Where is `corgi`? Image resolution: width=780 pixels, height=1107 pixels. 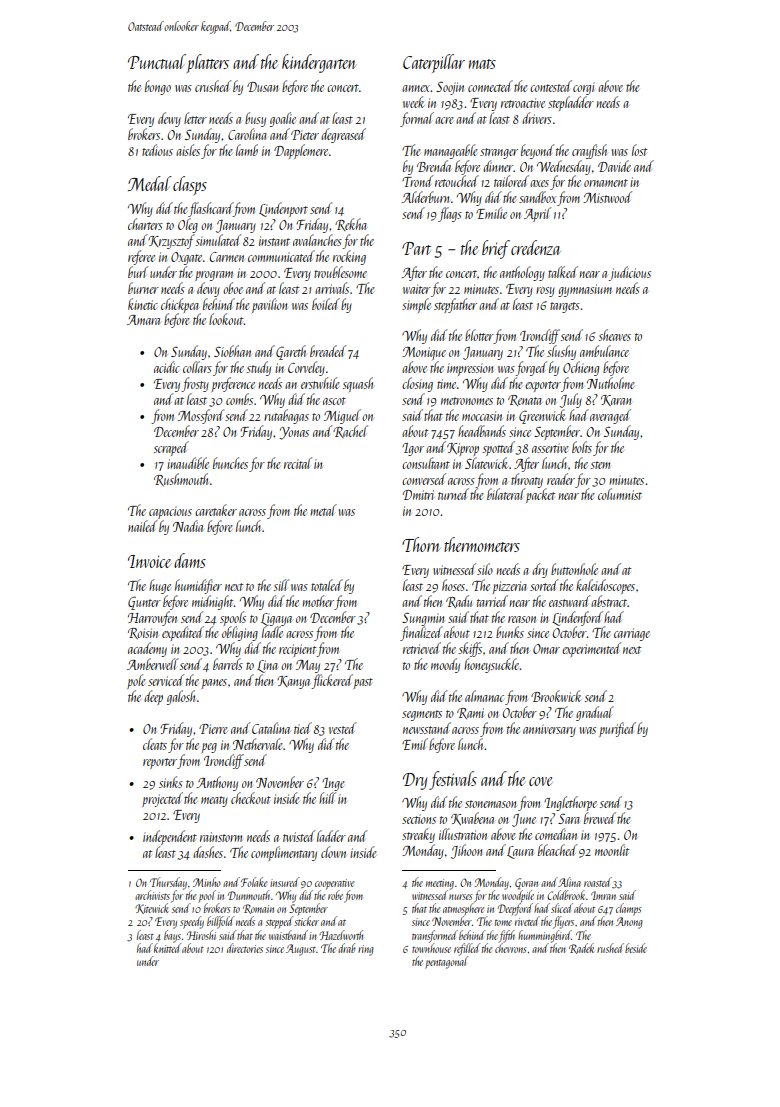 corgi is located at coordinates (584, 88).
